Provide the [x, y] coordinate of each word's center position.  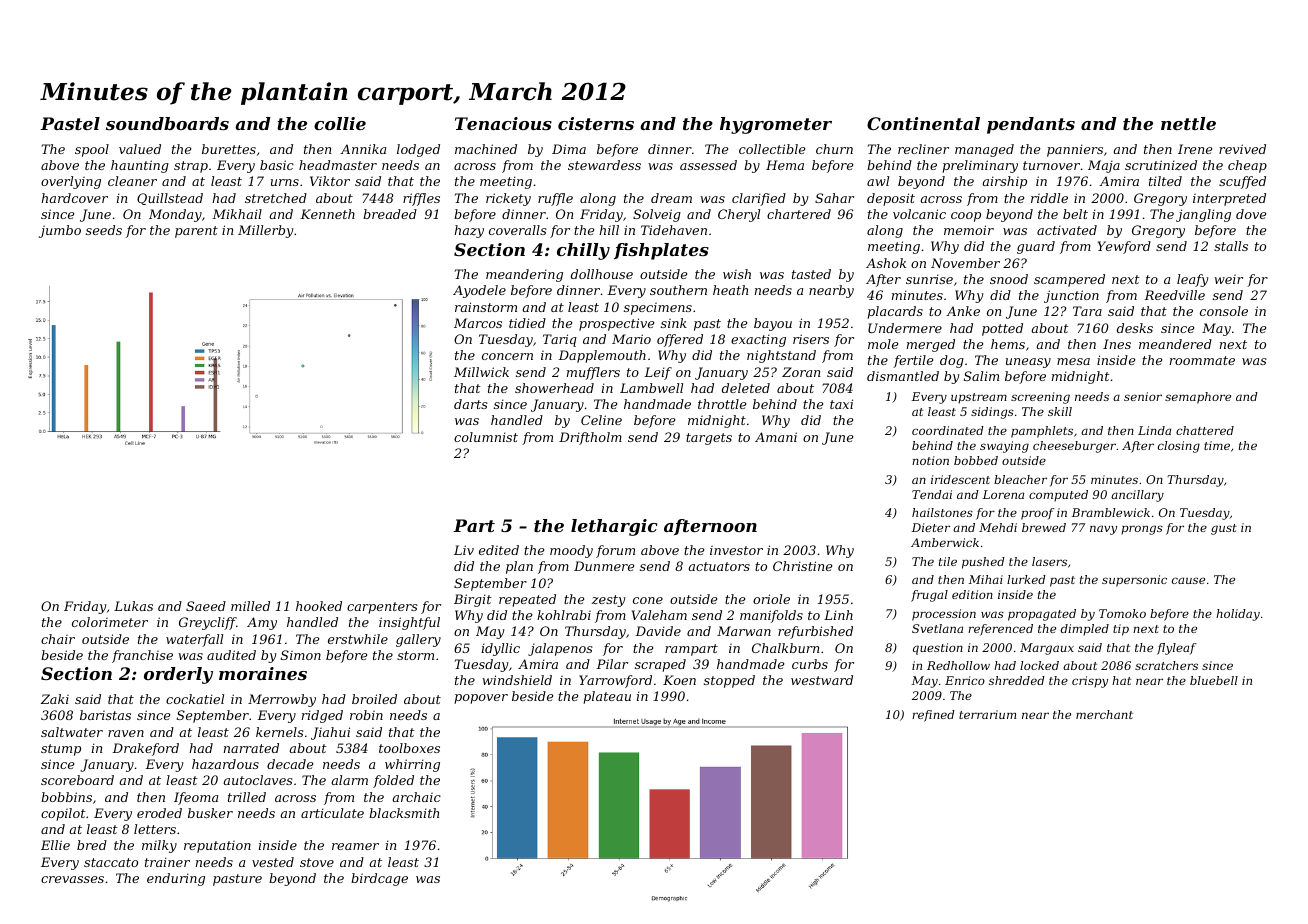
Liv [464, 550]
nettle [1188, 123]
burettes [229, 149]
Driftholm [590, 438]
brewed [1044, 527]
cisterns [596, 123]
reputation [217, 847]
